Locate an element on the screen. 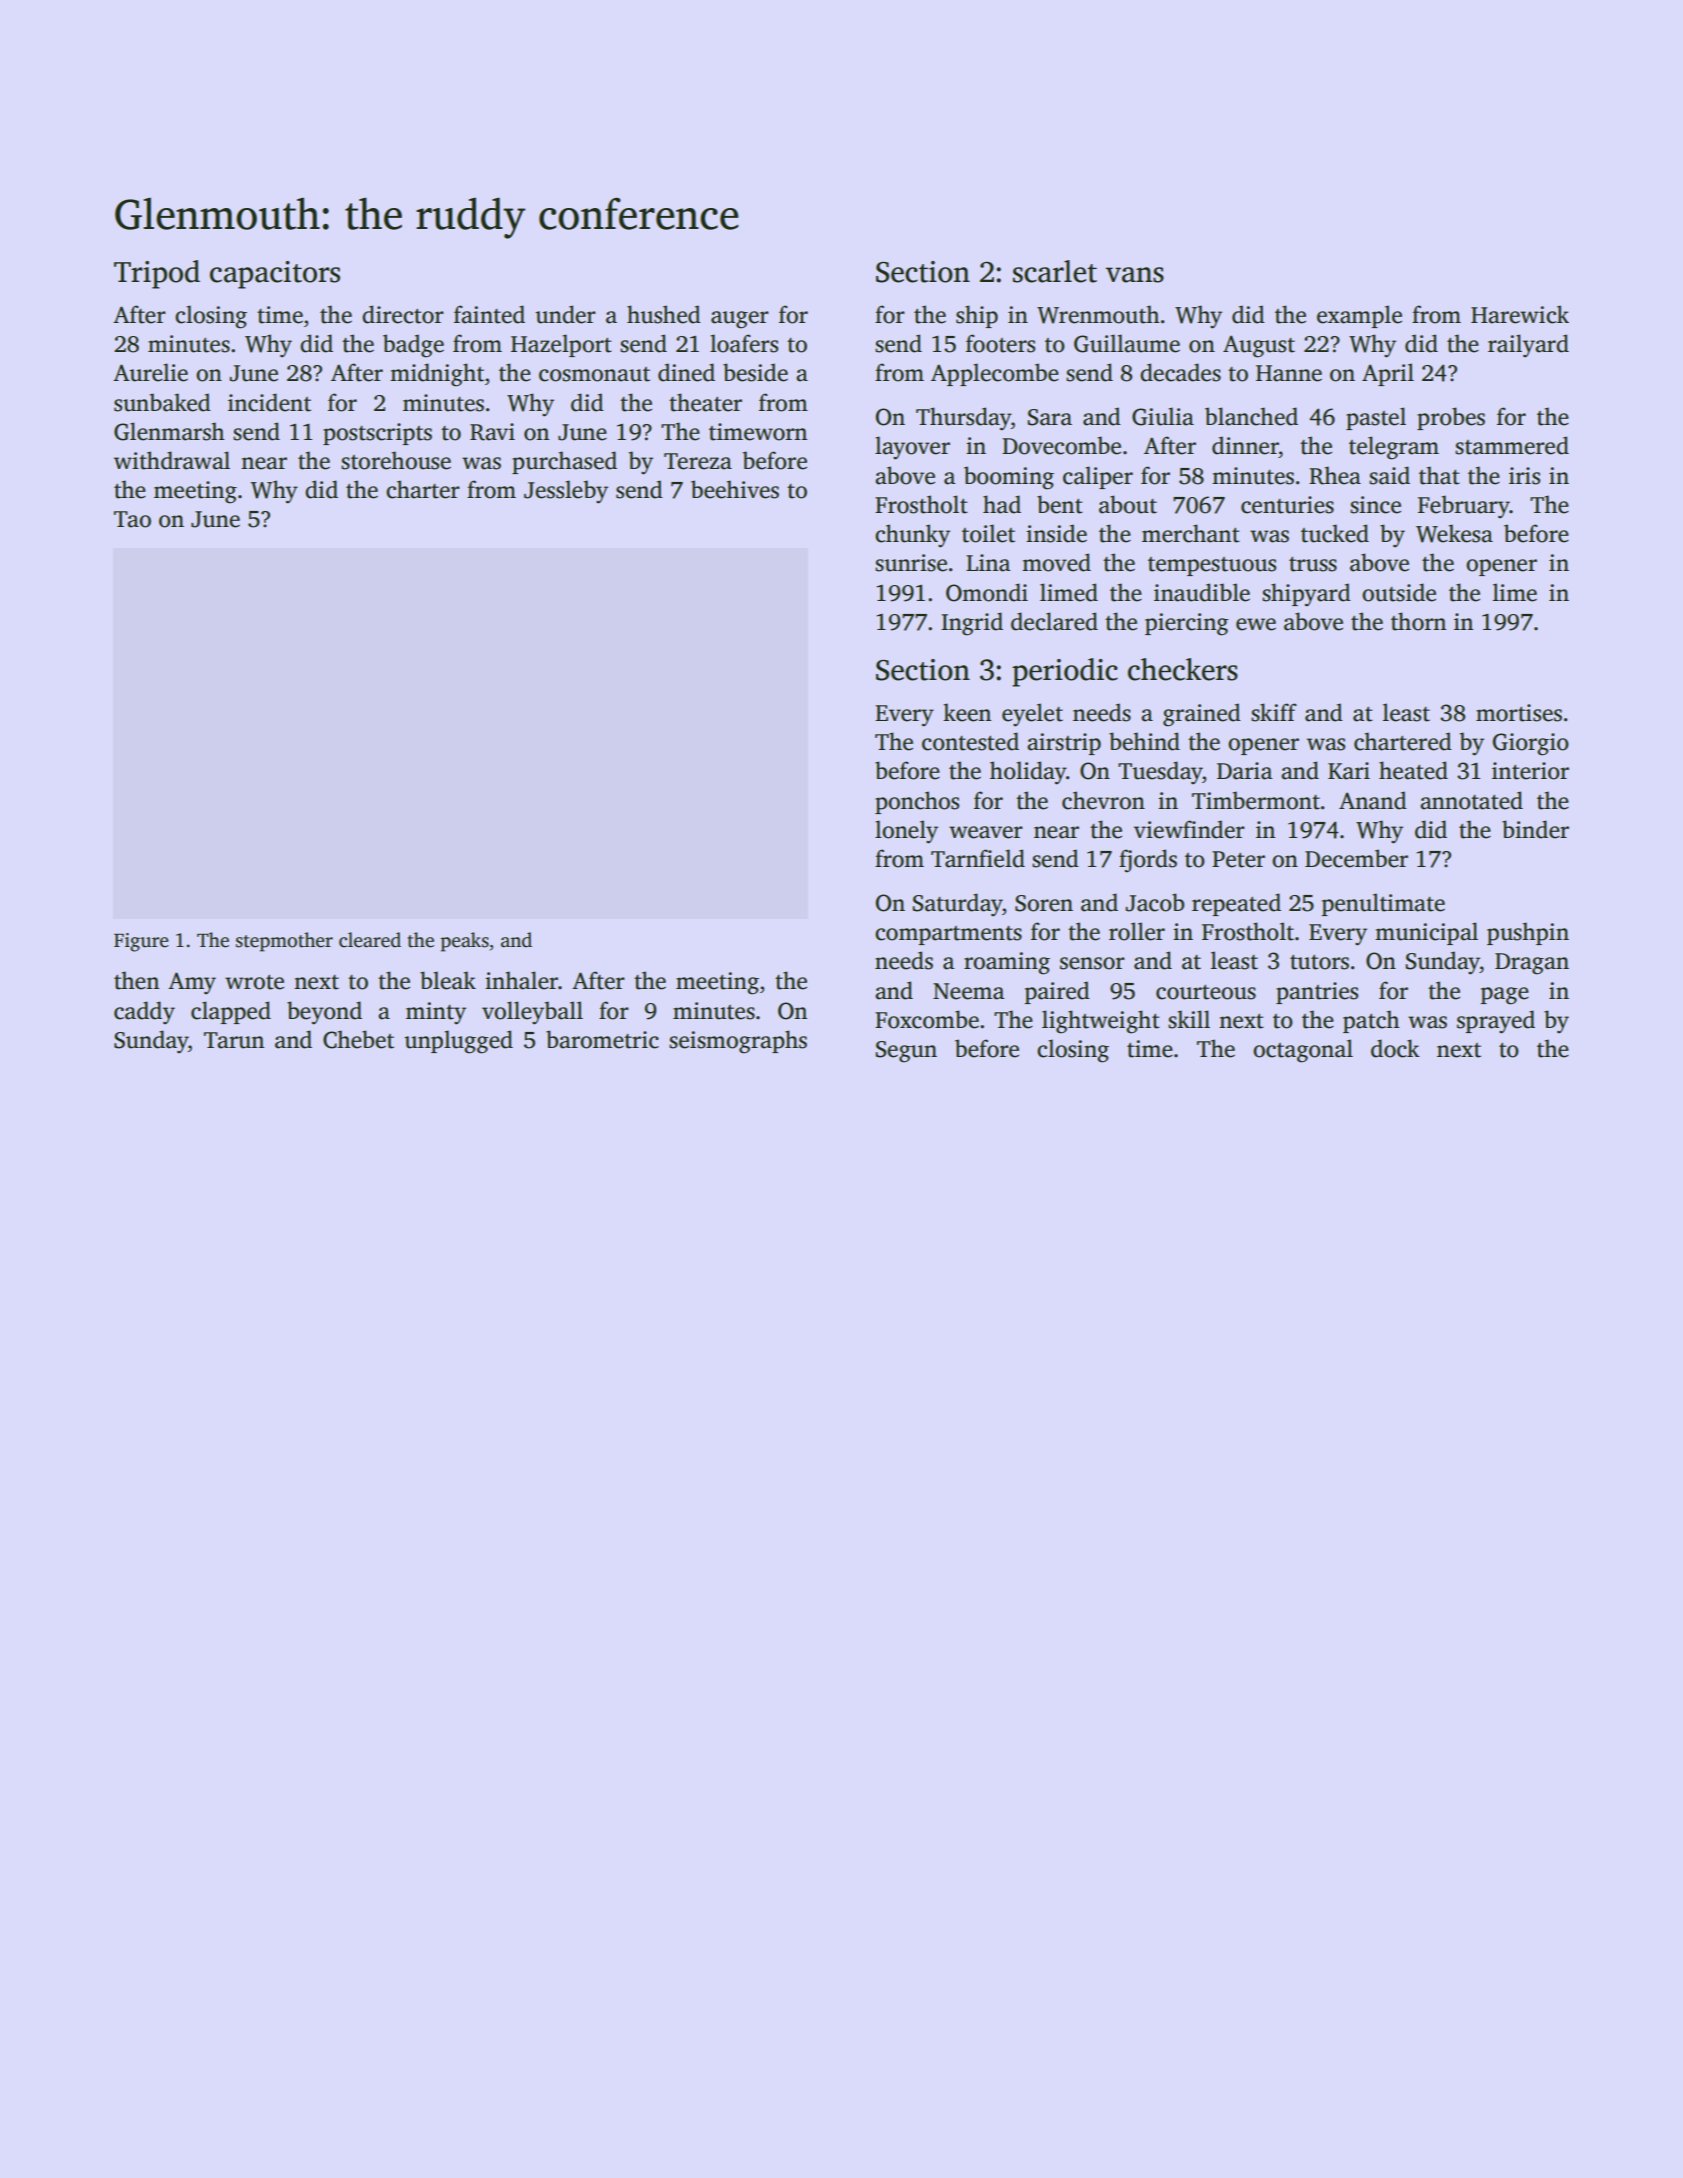  hushed is located at coordinates (664, 314).
